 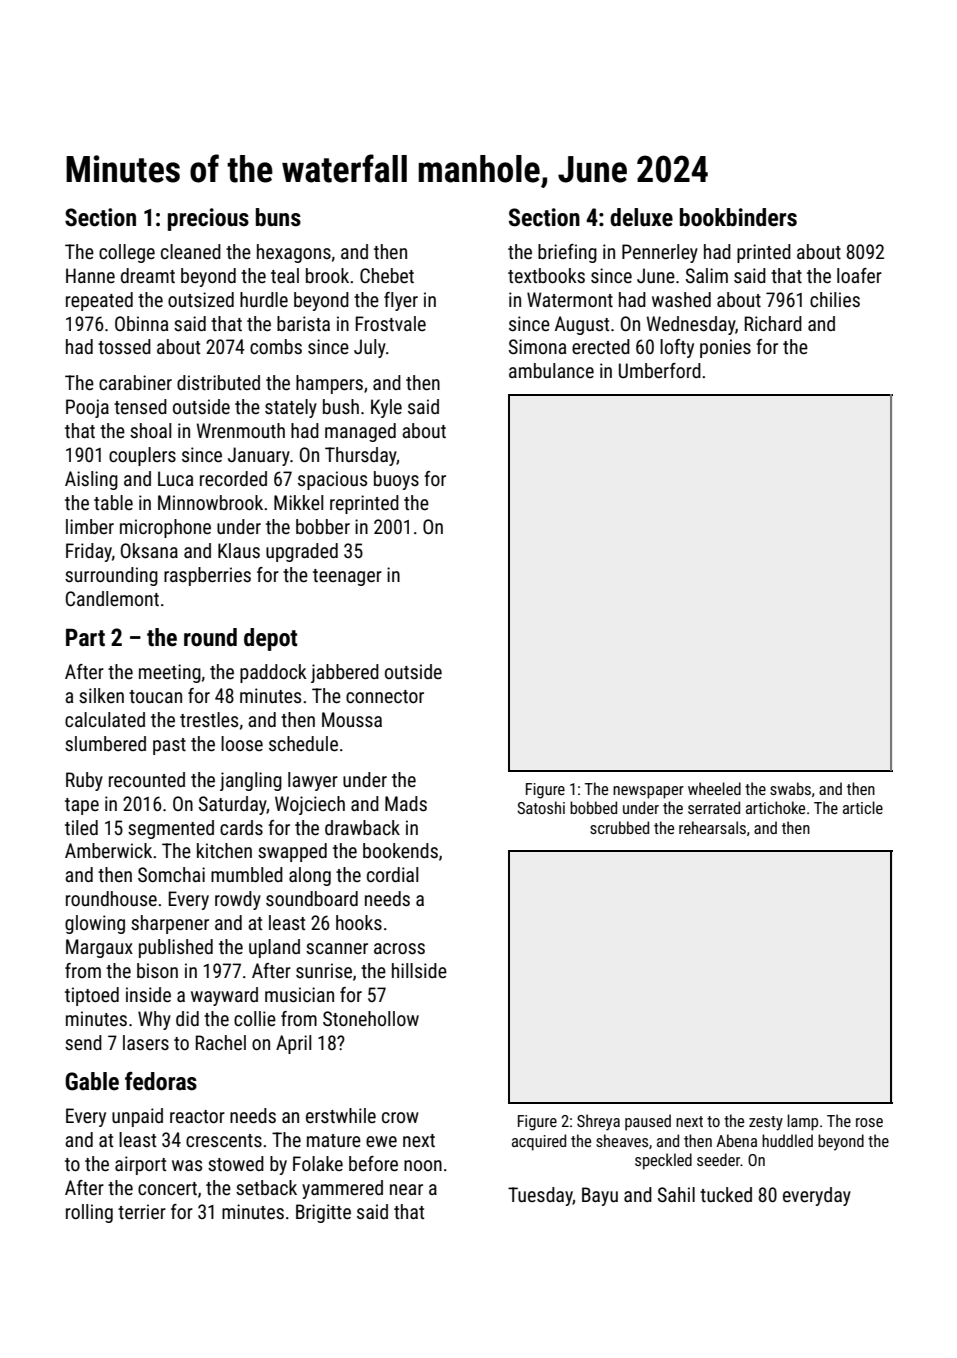 I want to click on chilies, so click(x=835, y=299).
